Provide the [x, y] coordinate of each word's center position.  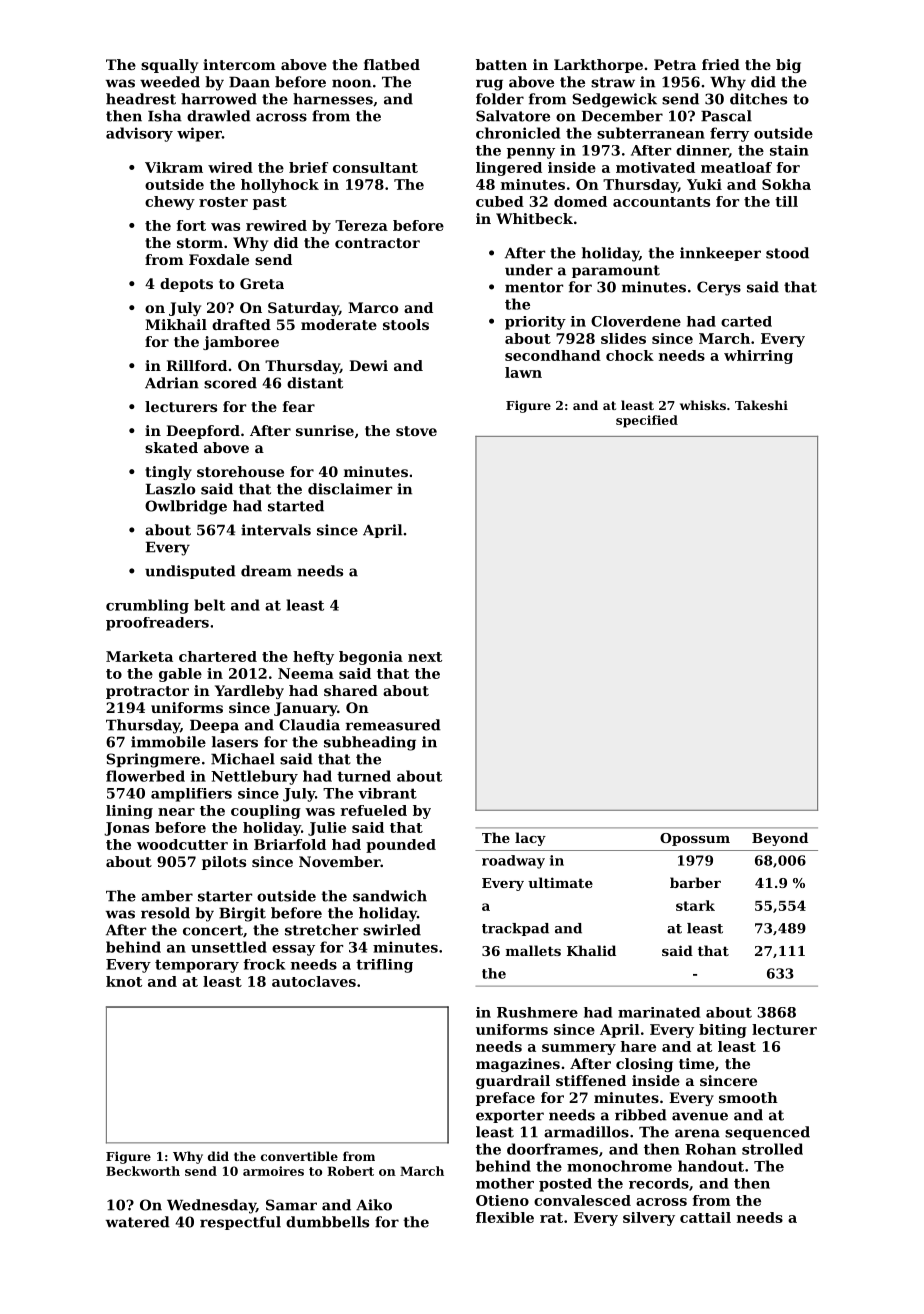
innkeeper [720, 254]
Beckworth [143, 1171]
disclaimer [350, 489]
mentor [534, 287]
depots [186, 285]
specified [647, 421]
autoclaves [314, 981]
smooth [748, 1097]
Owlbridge [186, 507]
